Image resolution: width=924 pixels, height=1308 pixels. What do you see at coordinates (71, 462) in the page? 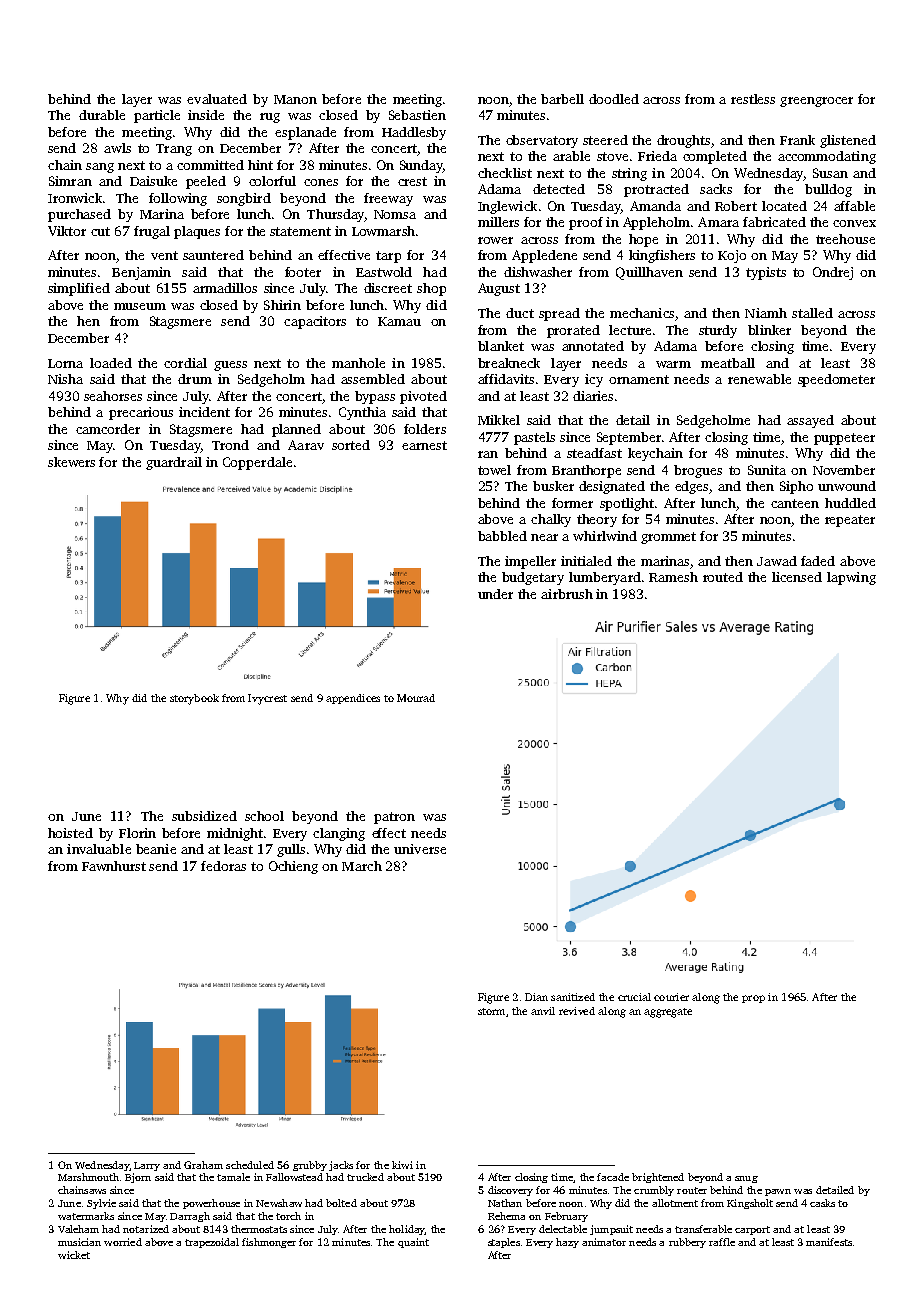
I see `skewers` at bounding box center [71, 462].
